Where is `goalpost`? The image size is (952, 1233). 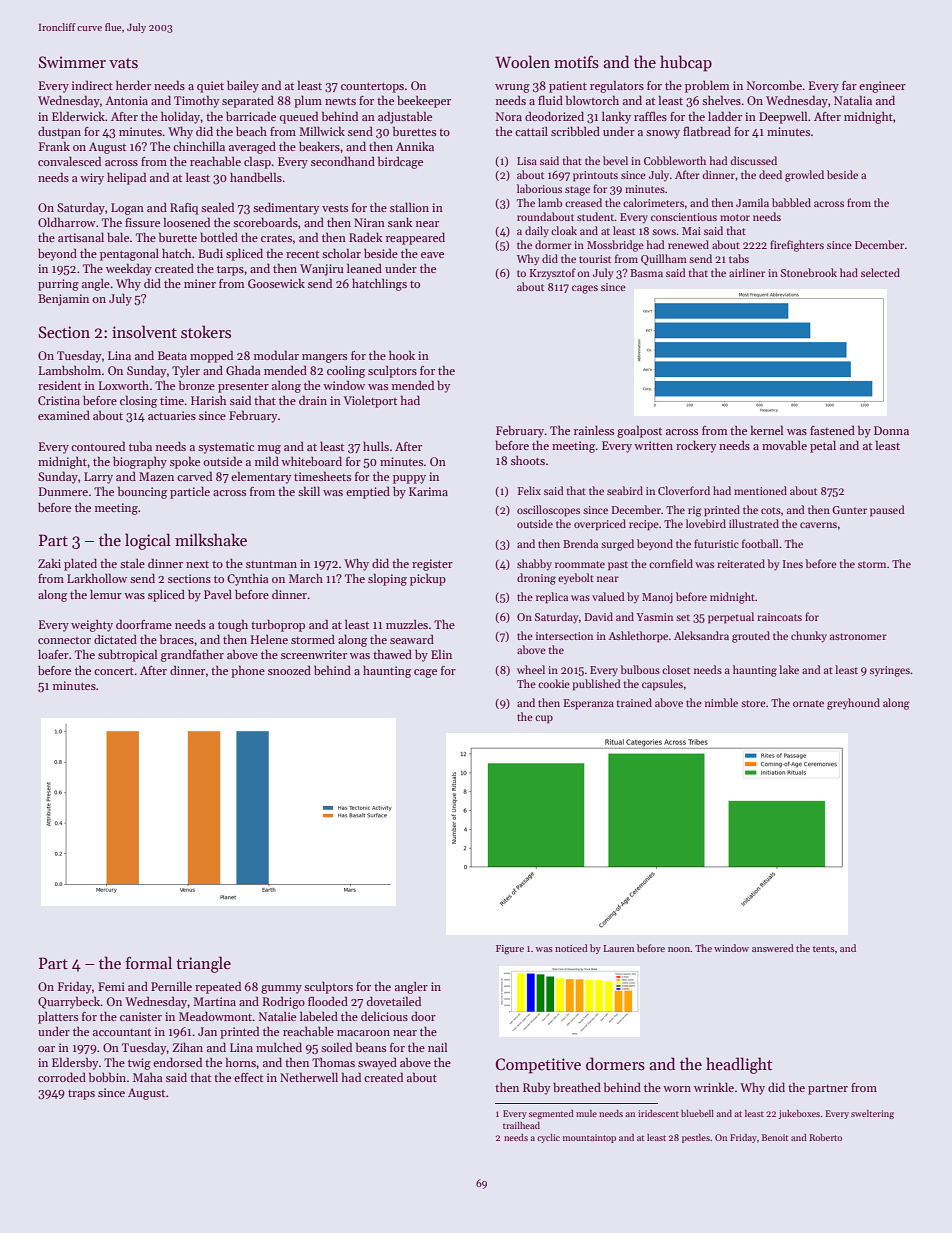 goalpost is located at coordinates (639, 431).
